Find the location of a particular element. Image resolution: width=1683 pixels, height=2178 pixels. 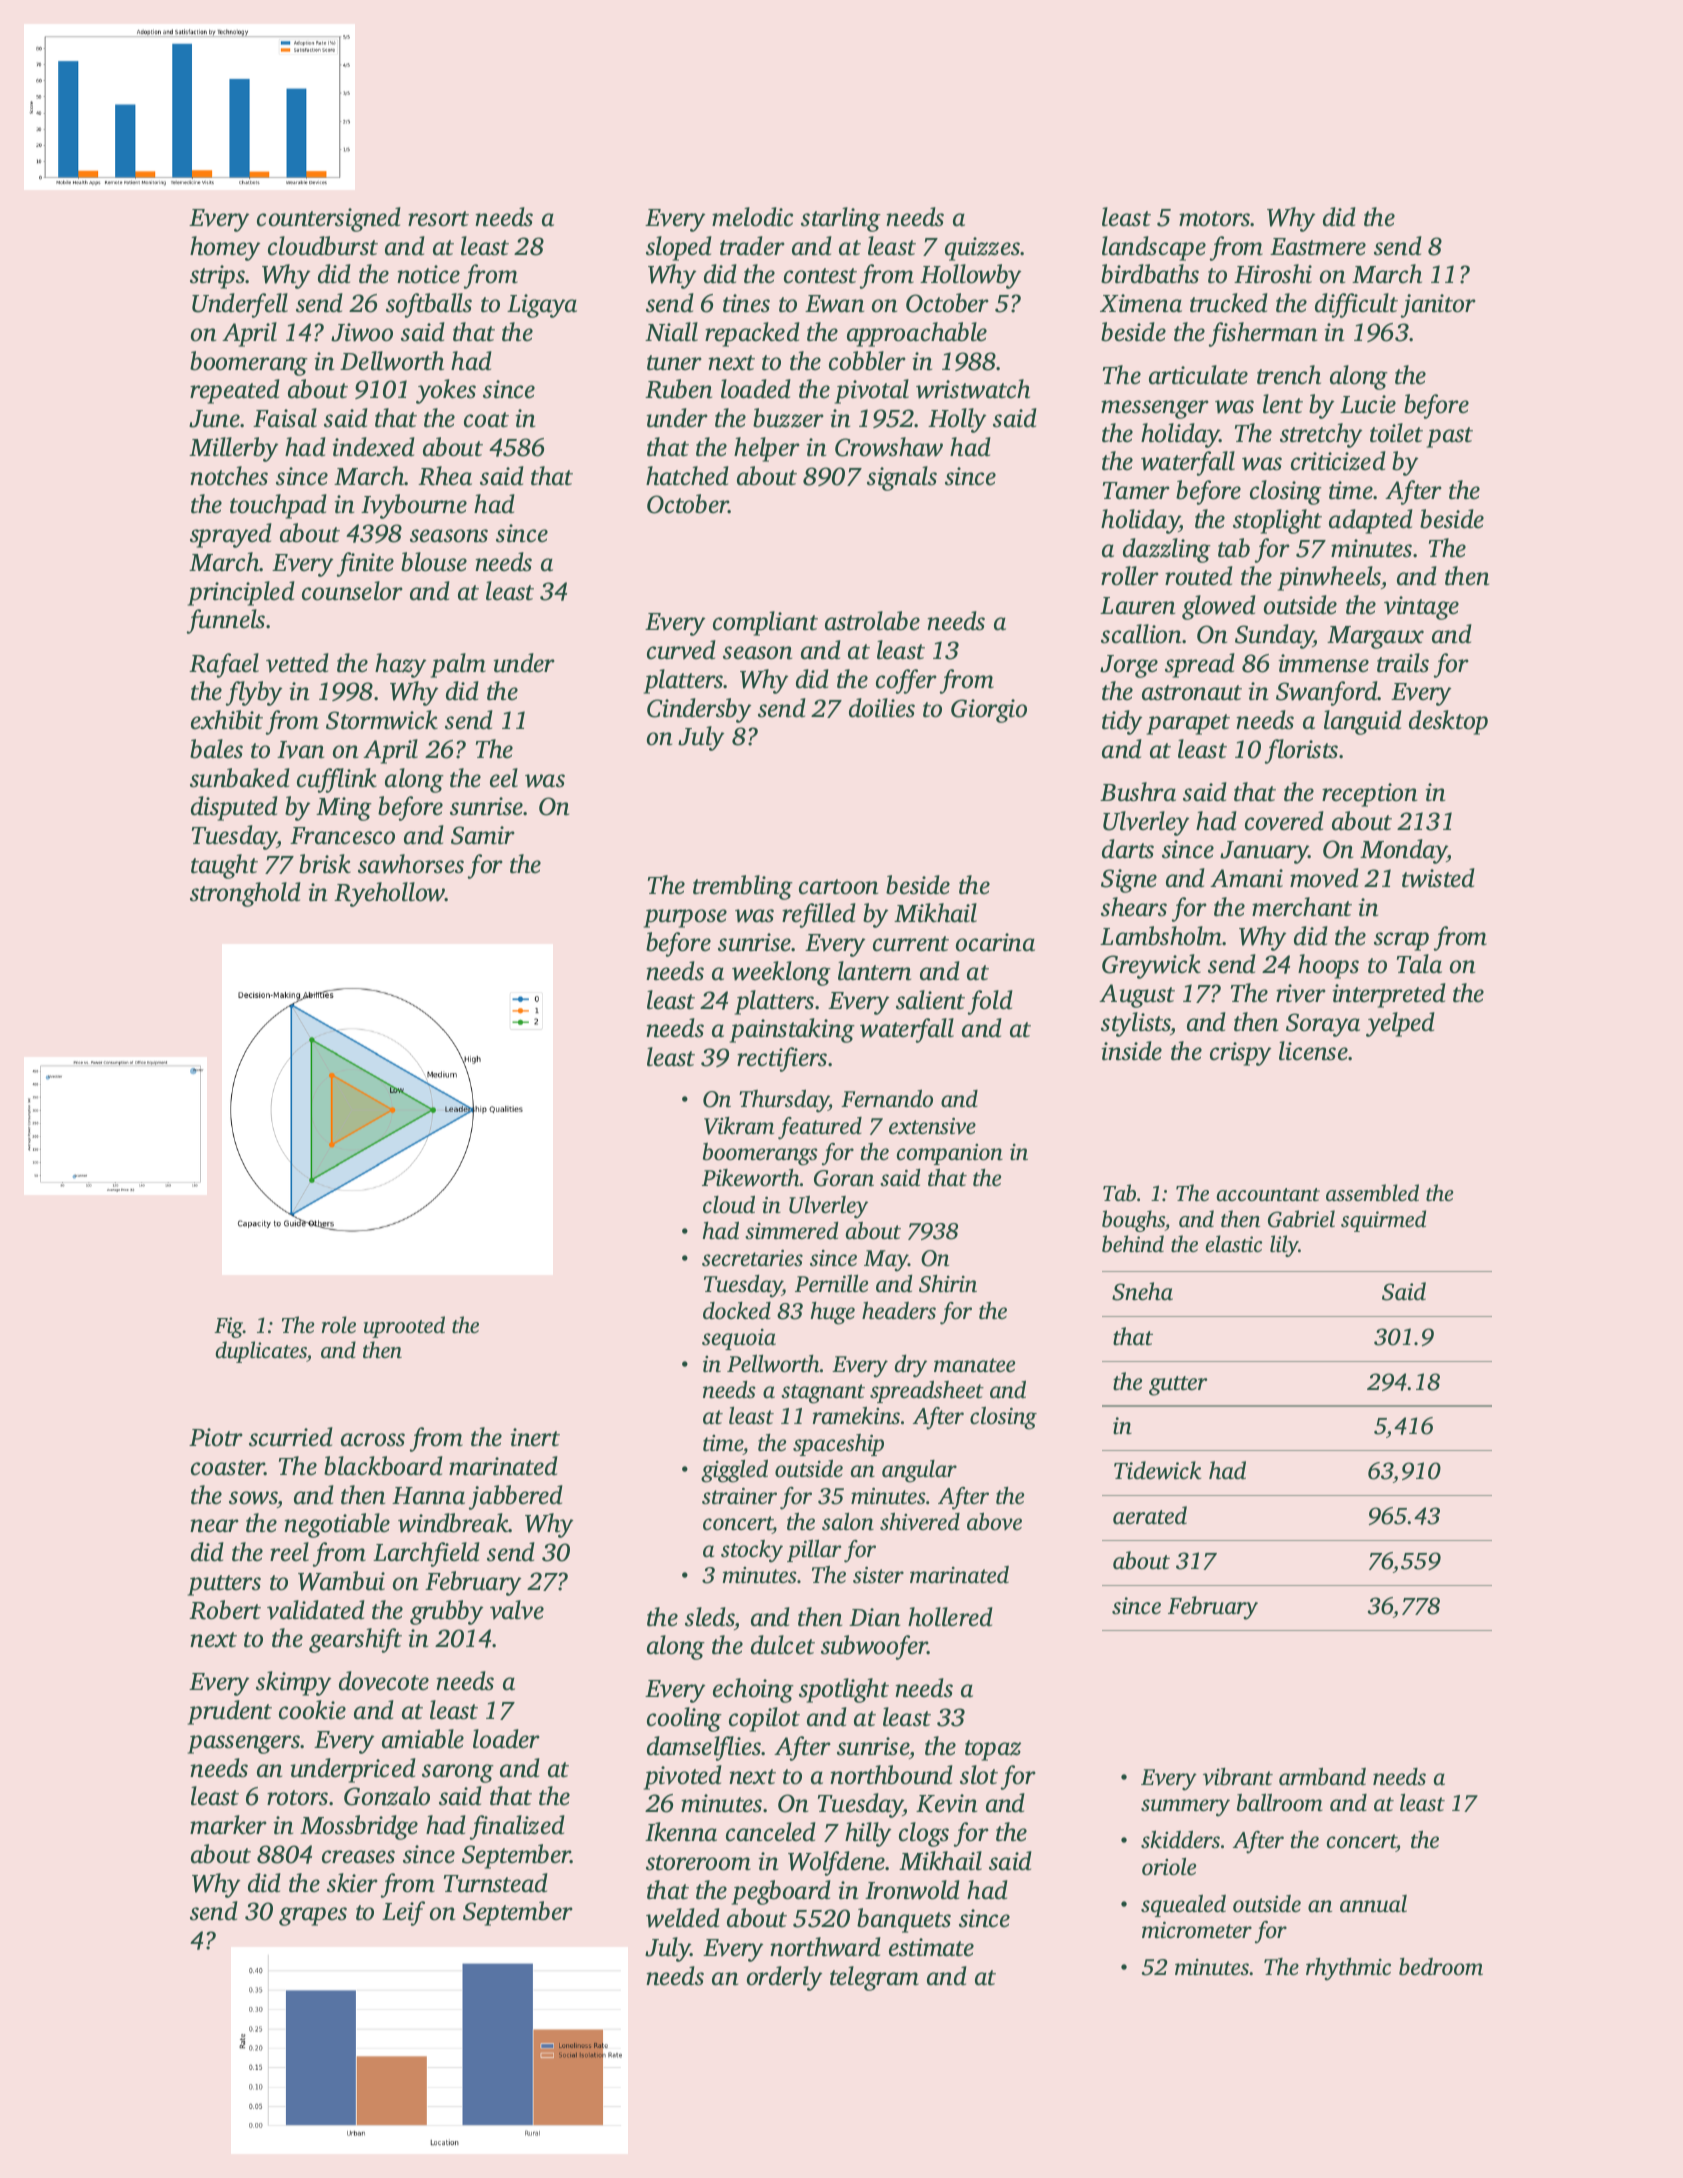

orderly is located at coordinates (784, 1978).
